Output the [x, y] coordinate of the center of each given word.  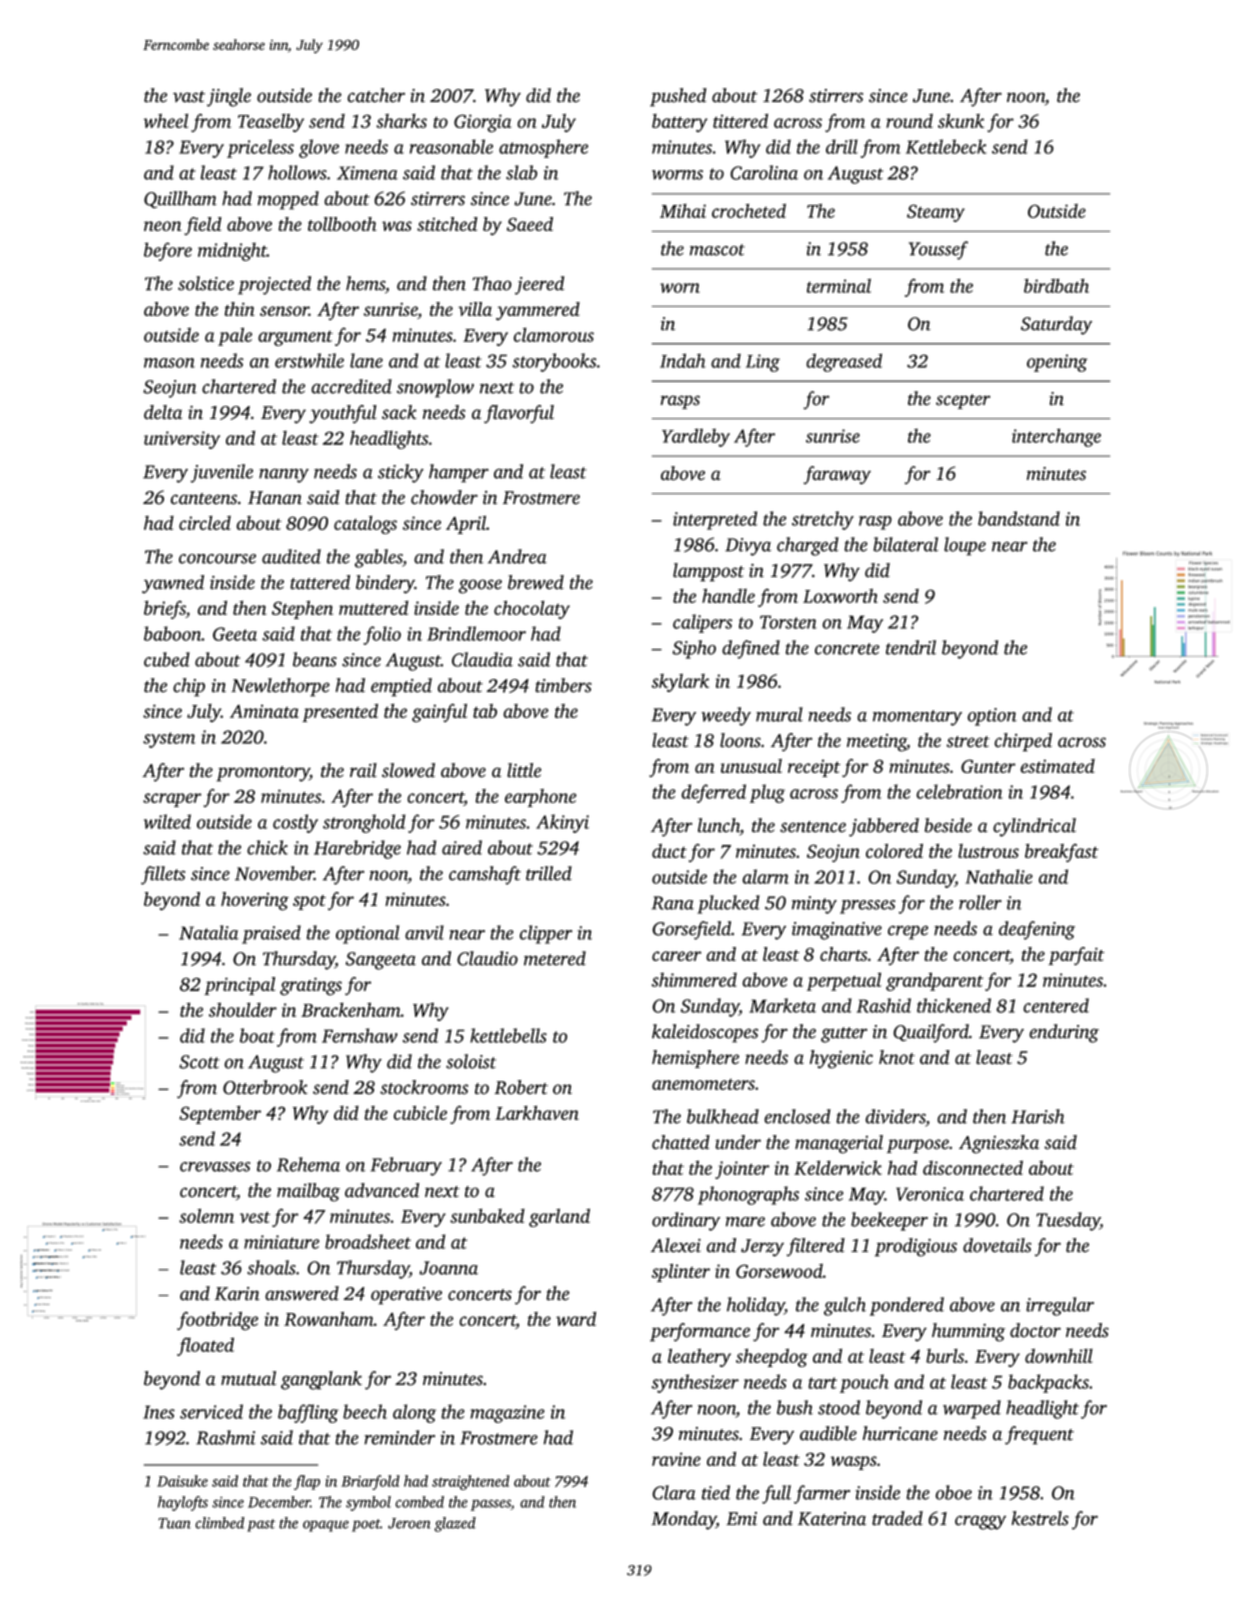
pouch [864, 1383]
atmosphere [543, 148]
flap [307, 1482]
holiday [756, 1306]
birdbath [1056, 286]
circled [205, 523]
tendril [911, 647]
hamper [459, 473]
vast [189, 97]
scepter [963, 401]
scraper [172, 800]
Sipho [694, 649]
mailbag [308, 1192]
